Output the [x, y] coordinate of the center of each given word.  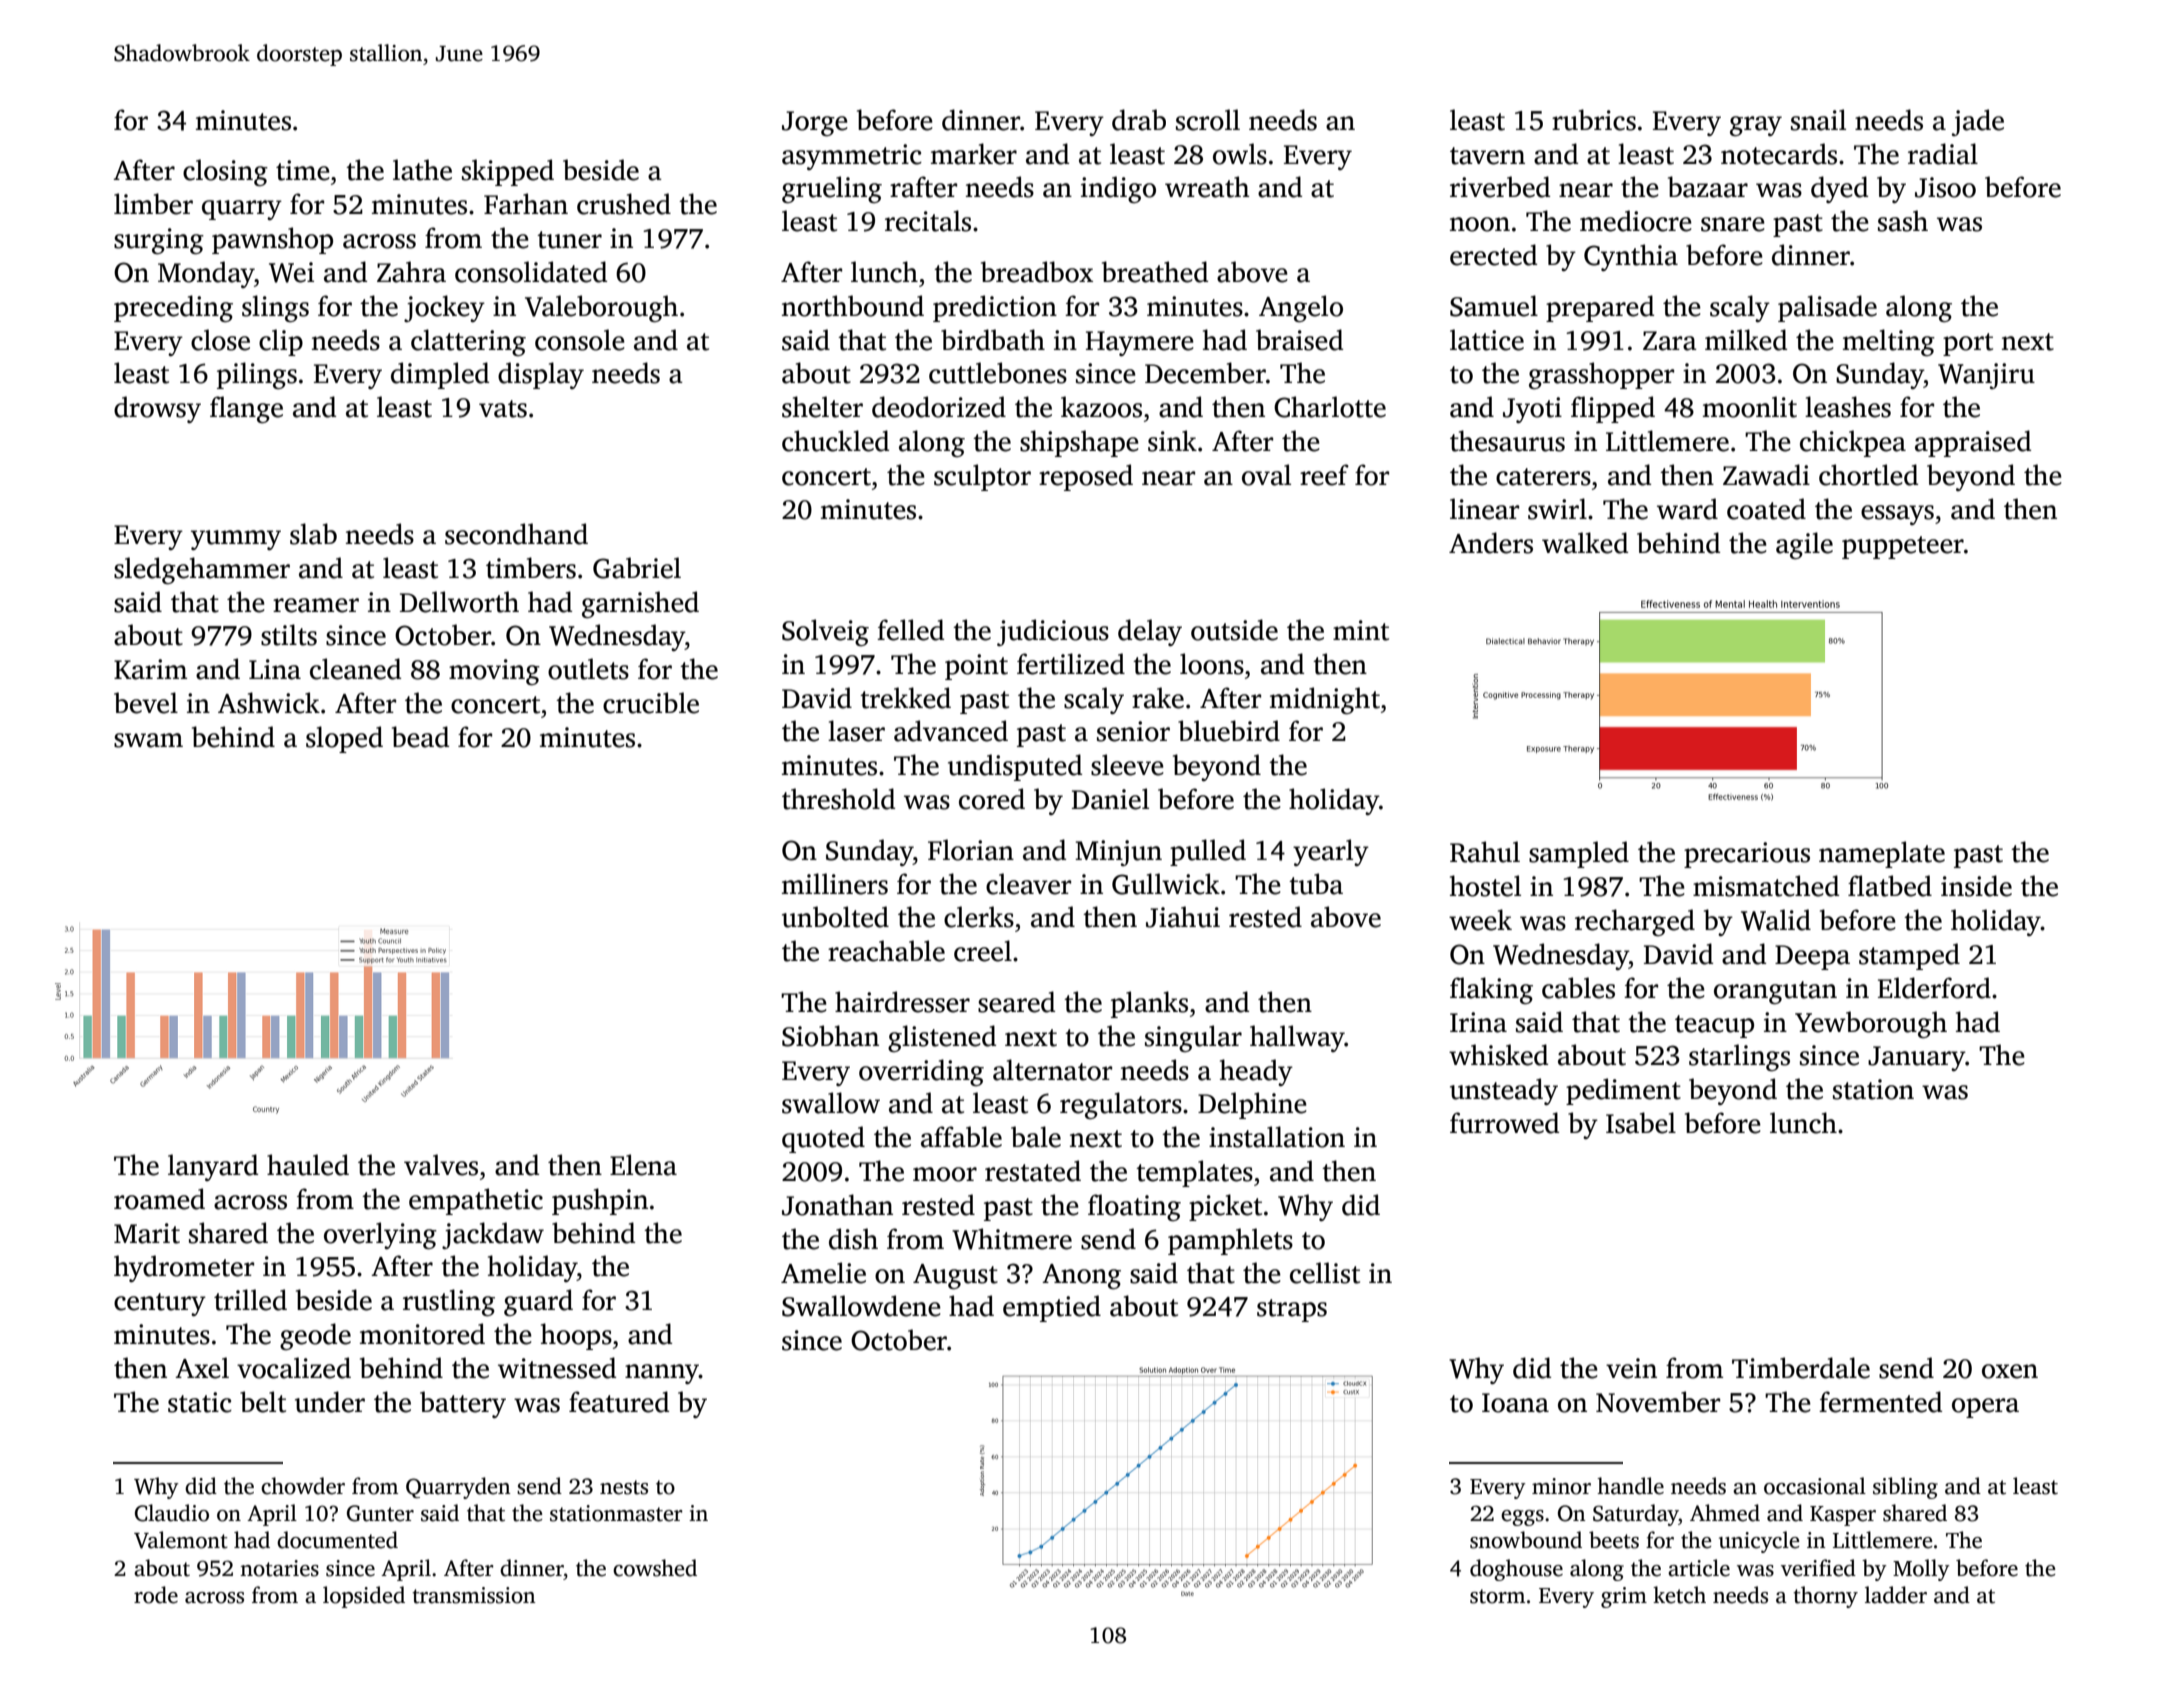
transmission [474, 1595]
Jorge [815, 123]
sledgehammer [202, 570]
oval [1266, 475]
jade [1978, 122]
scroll [1208, 120]
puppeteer [1903, 547]
